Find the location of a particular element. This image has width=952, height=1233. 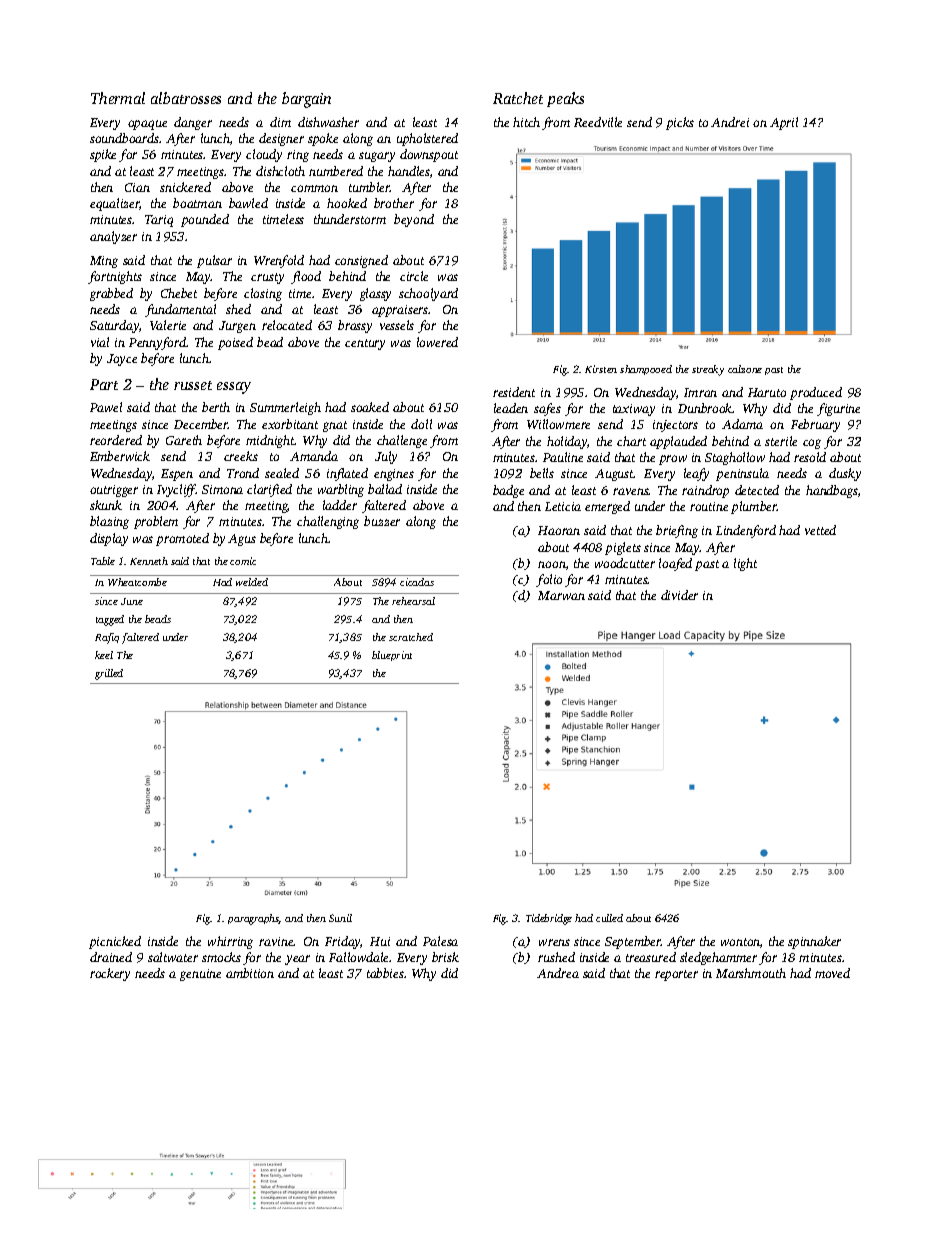

streaky is located at coordinates (708, 370).
